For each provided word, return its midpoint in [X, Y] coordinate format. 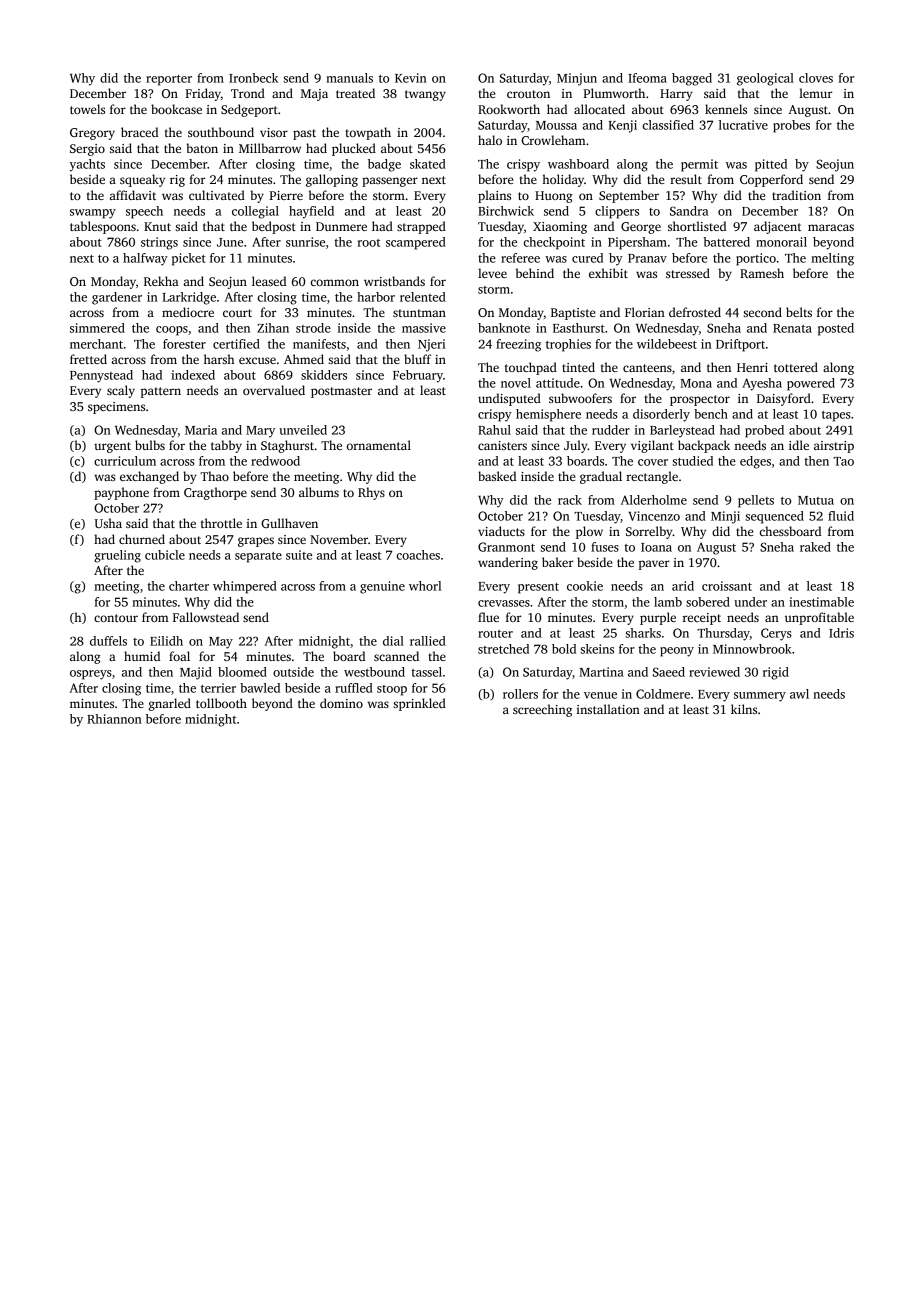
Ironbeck [253, 78]
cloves [816, 78]
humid [142, 656]
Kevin [411, 78]
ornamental [379, 445]
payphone [121, 493]
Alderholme [654, 500]
